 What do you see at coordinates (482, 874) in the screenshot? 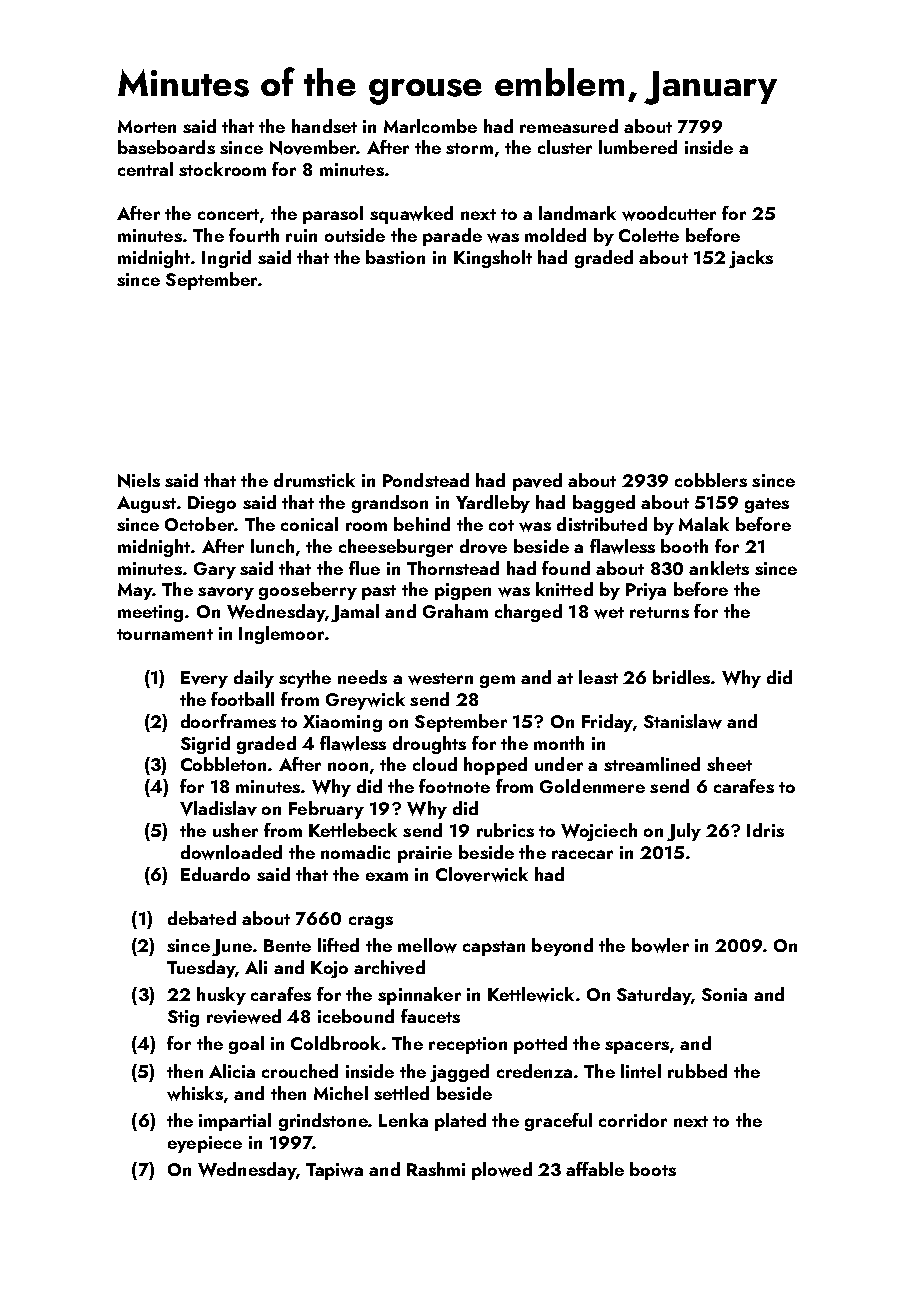
I see `Cloverwick` at bounding box center [482, 874].
